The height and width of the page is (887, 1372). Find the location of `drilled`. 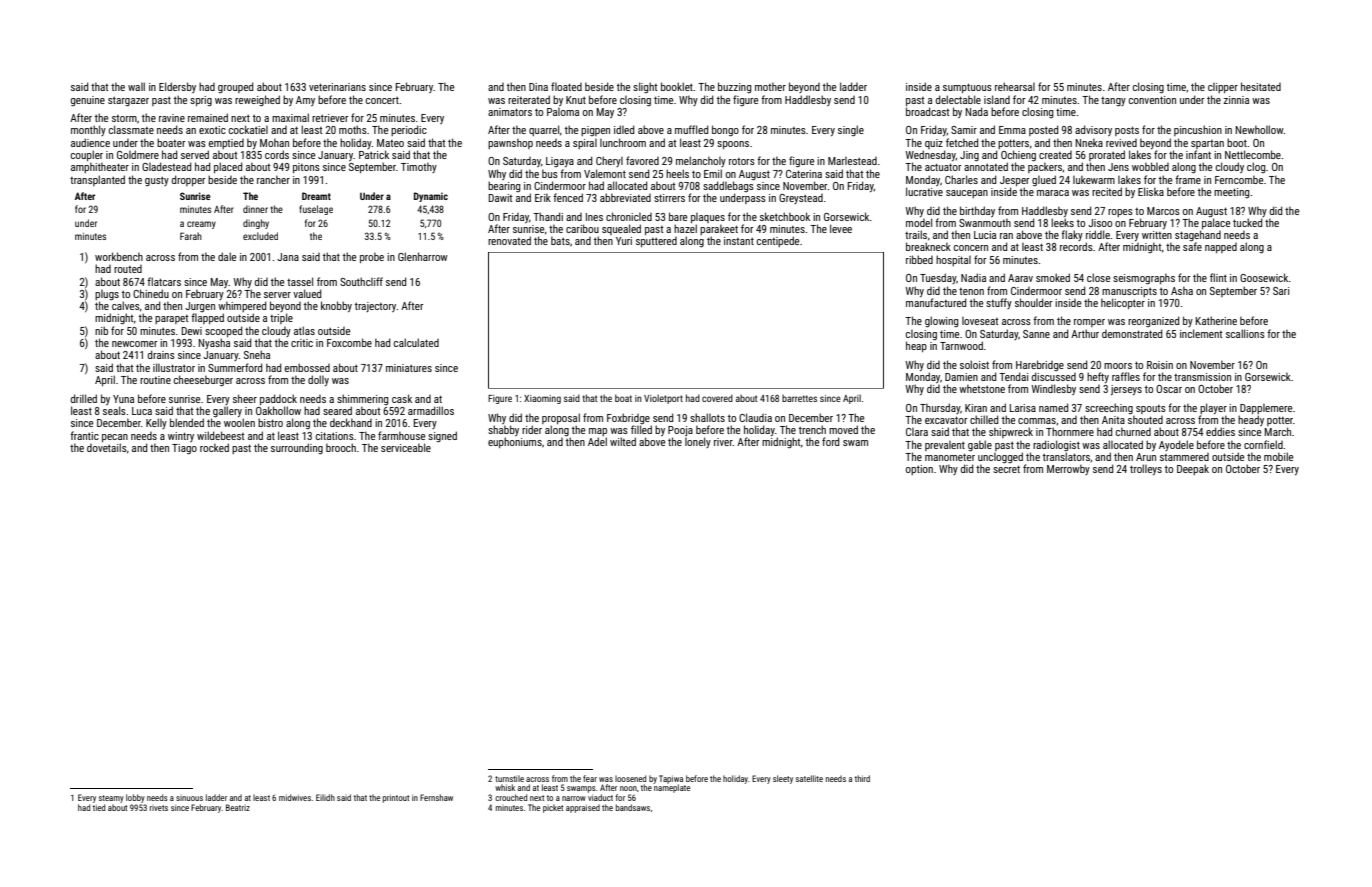

drilled is located at coordinates (84, 398).
